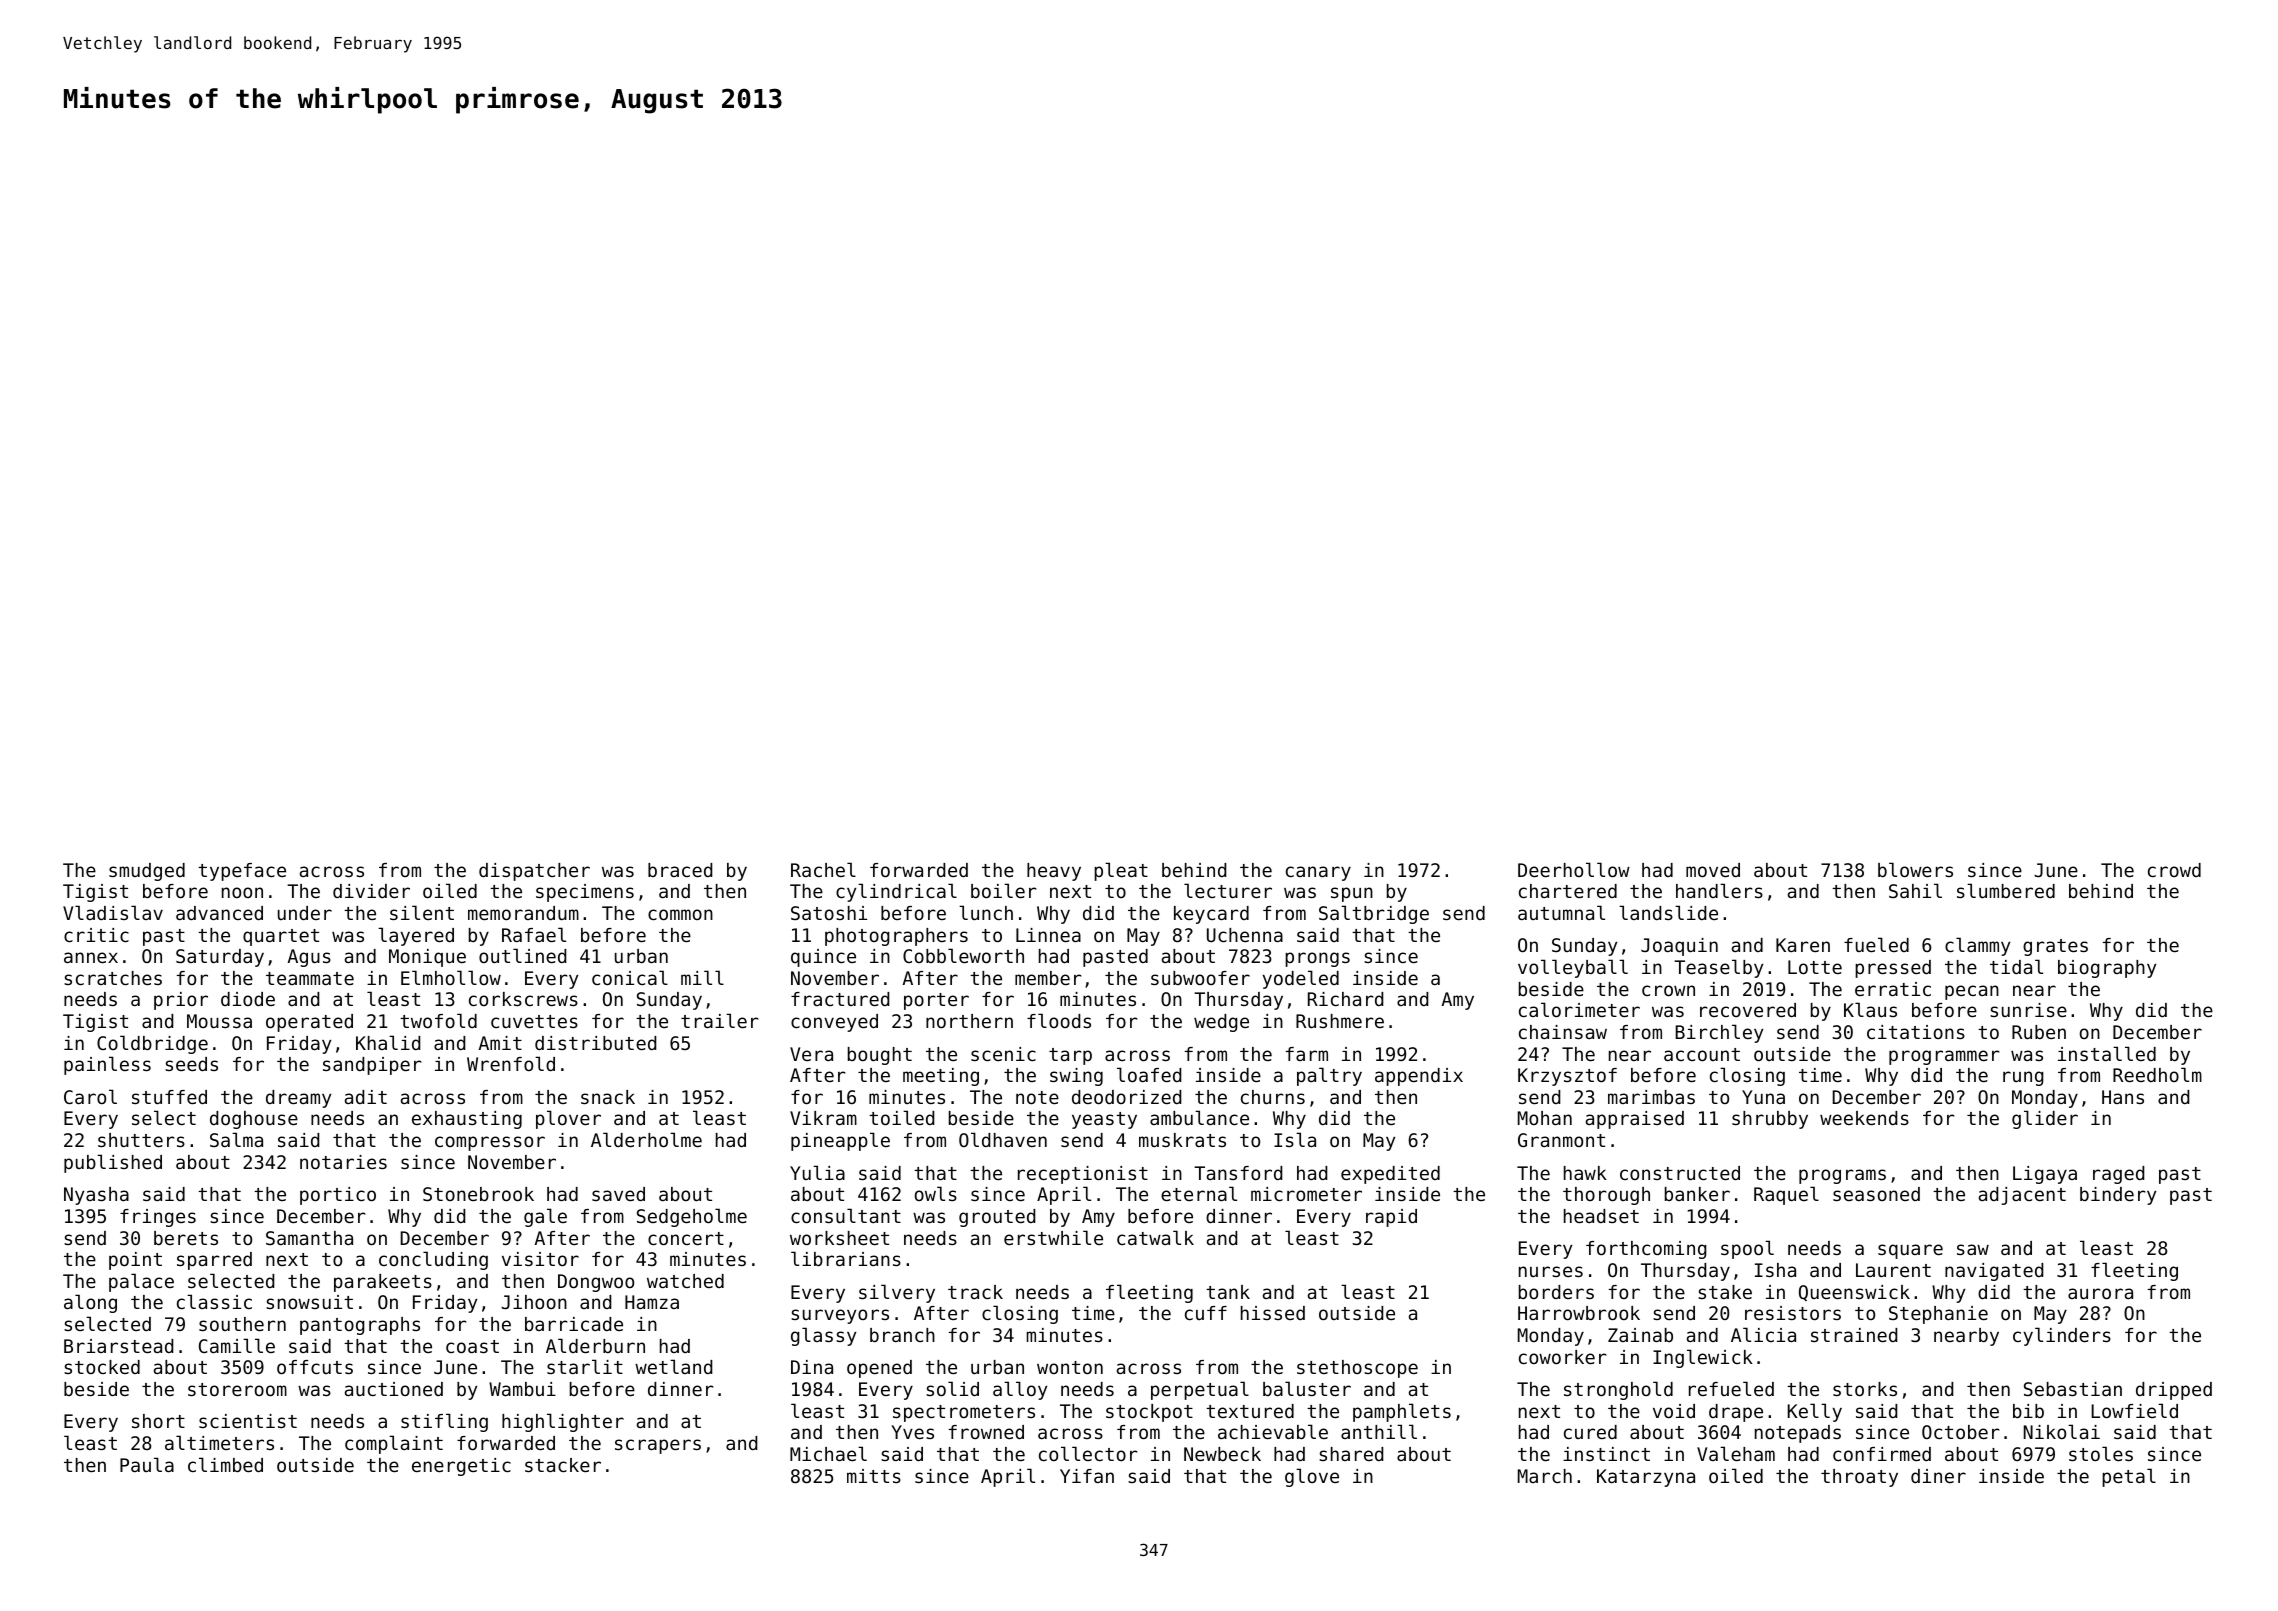 The height and width of the page is (1611, 2278). I want to click on typeface, so click(242, 872).
